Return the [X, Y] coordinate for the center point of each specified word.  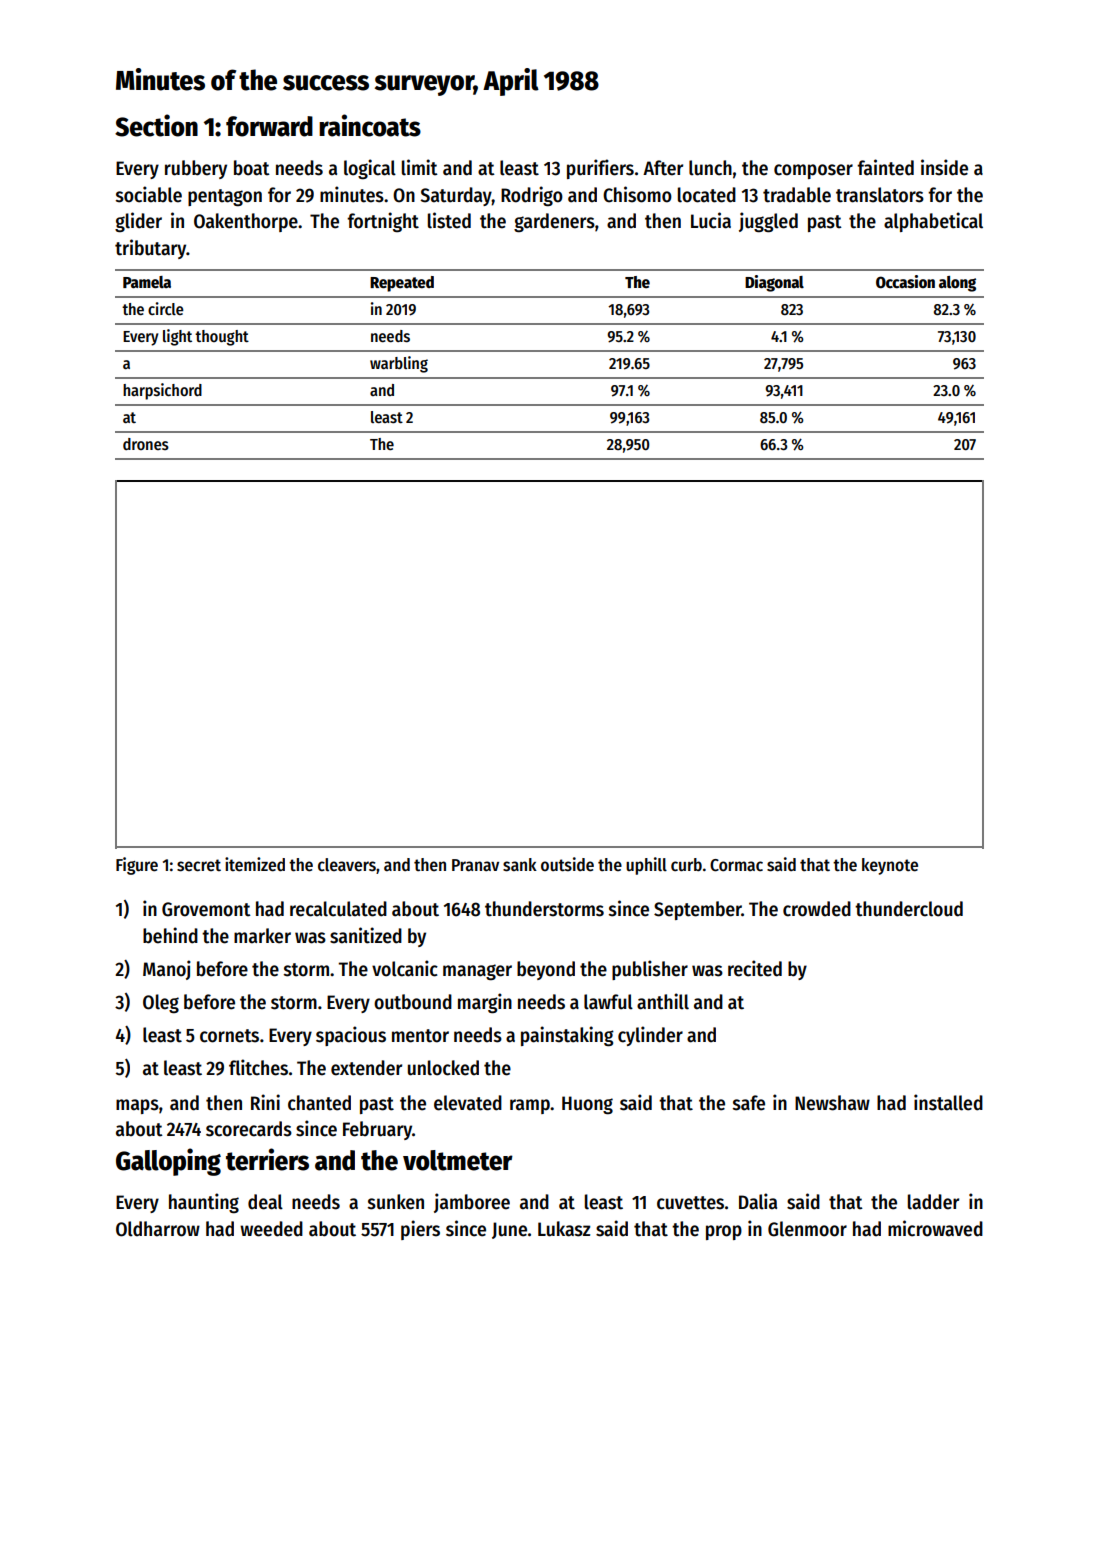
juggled [768, 222]
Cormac [736, 865]
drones [146, 444]
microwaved [935, 1228]
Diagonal [774, 283]
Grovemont [206, 909]
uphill [646, 866]
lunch [710, 168]
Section [156, 125]
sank [520, 865]
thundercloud [909, 909]
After [663, 168]
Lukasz [564, 1229]
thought [222, 338]
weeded [271, 1229]
